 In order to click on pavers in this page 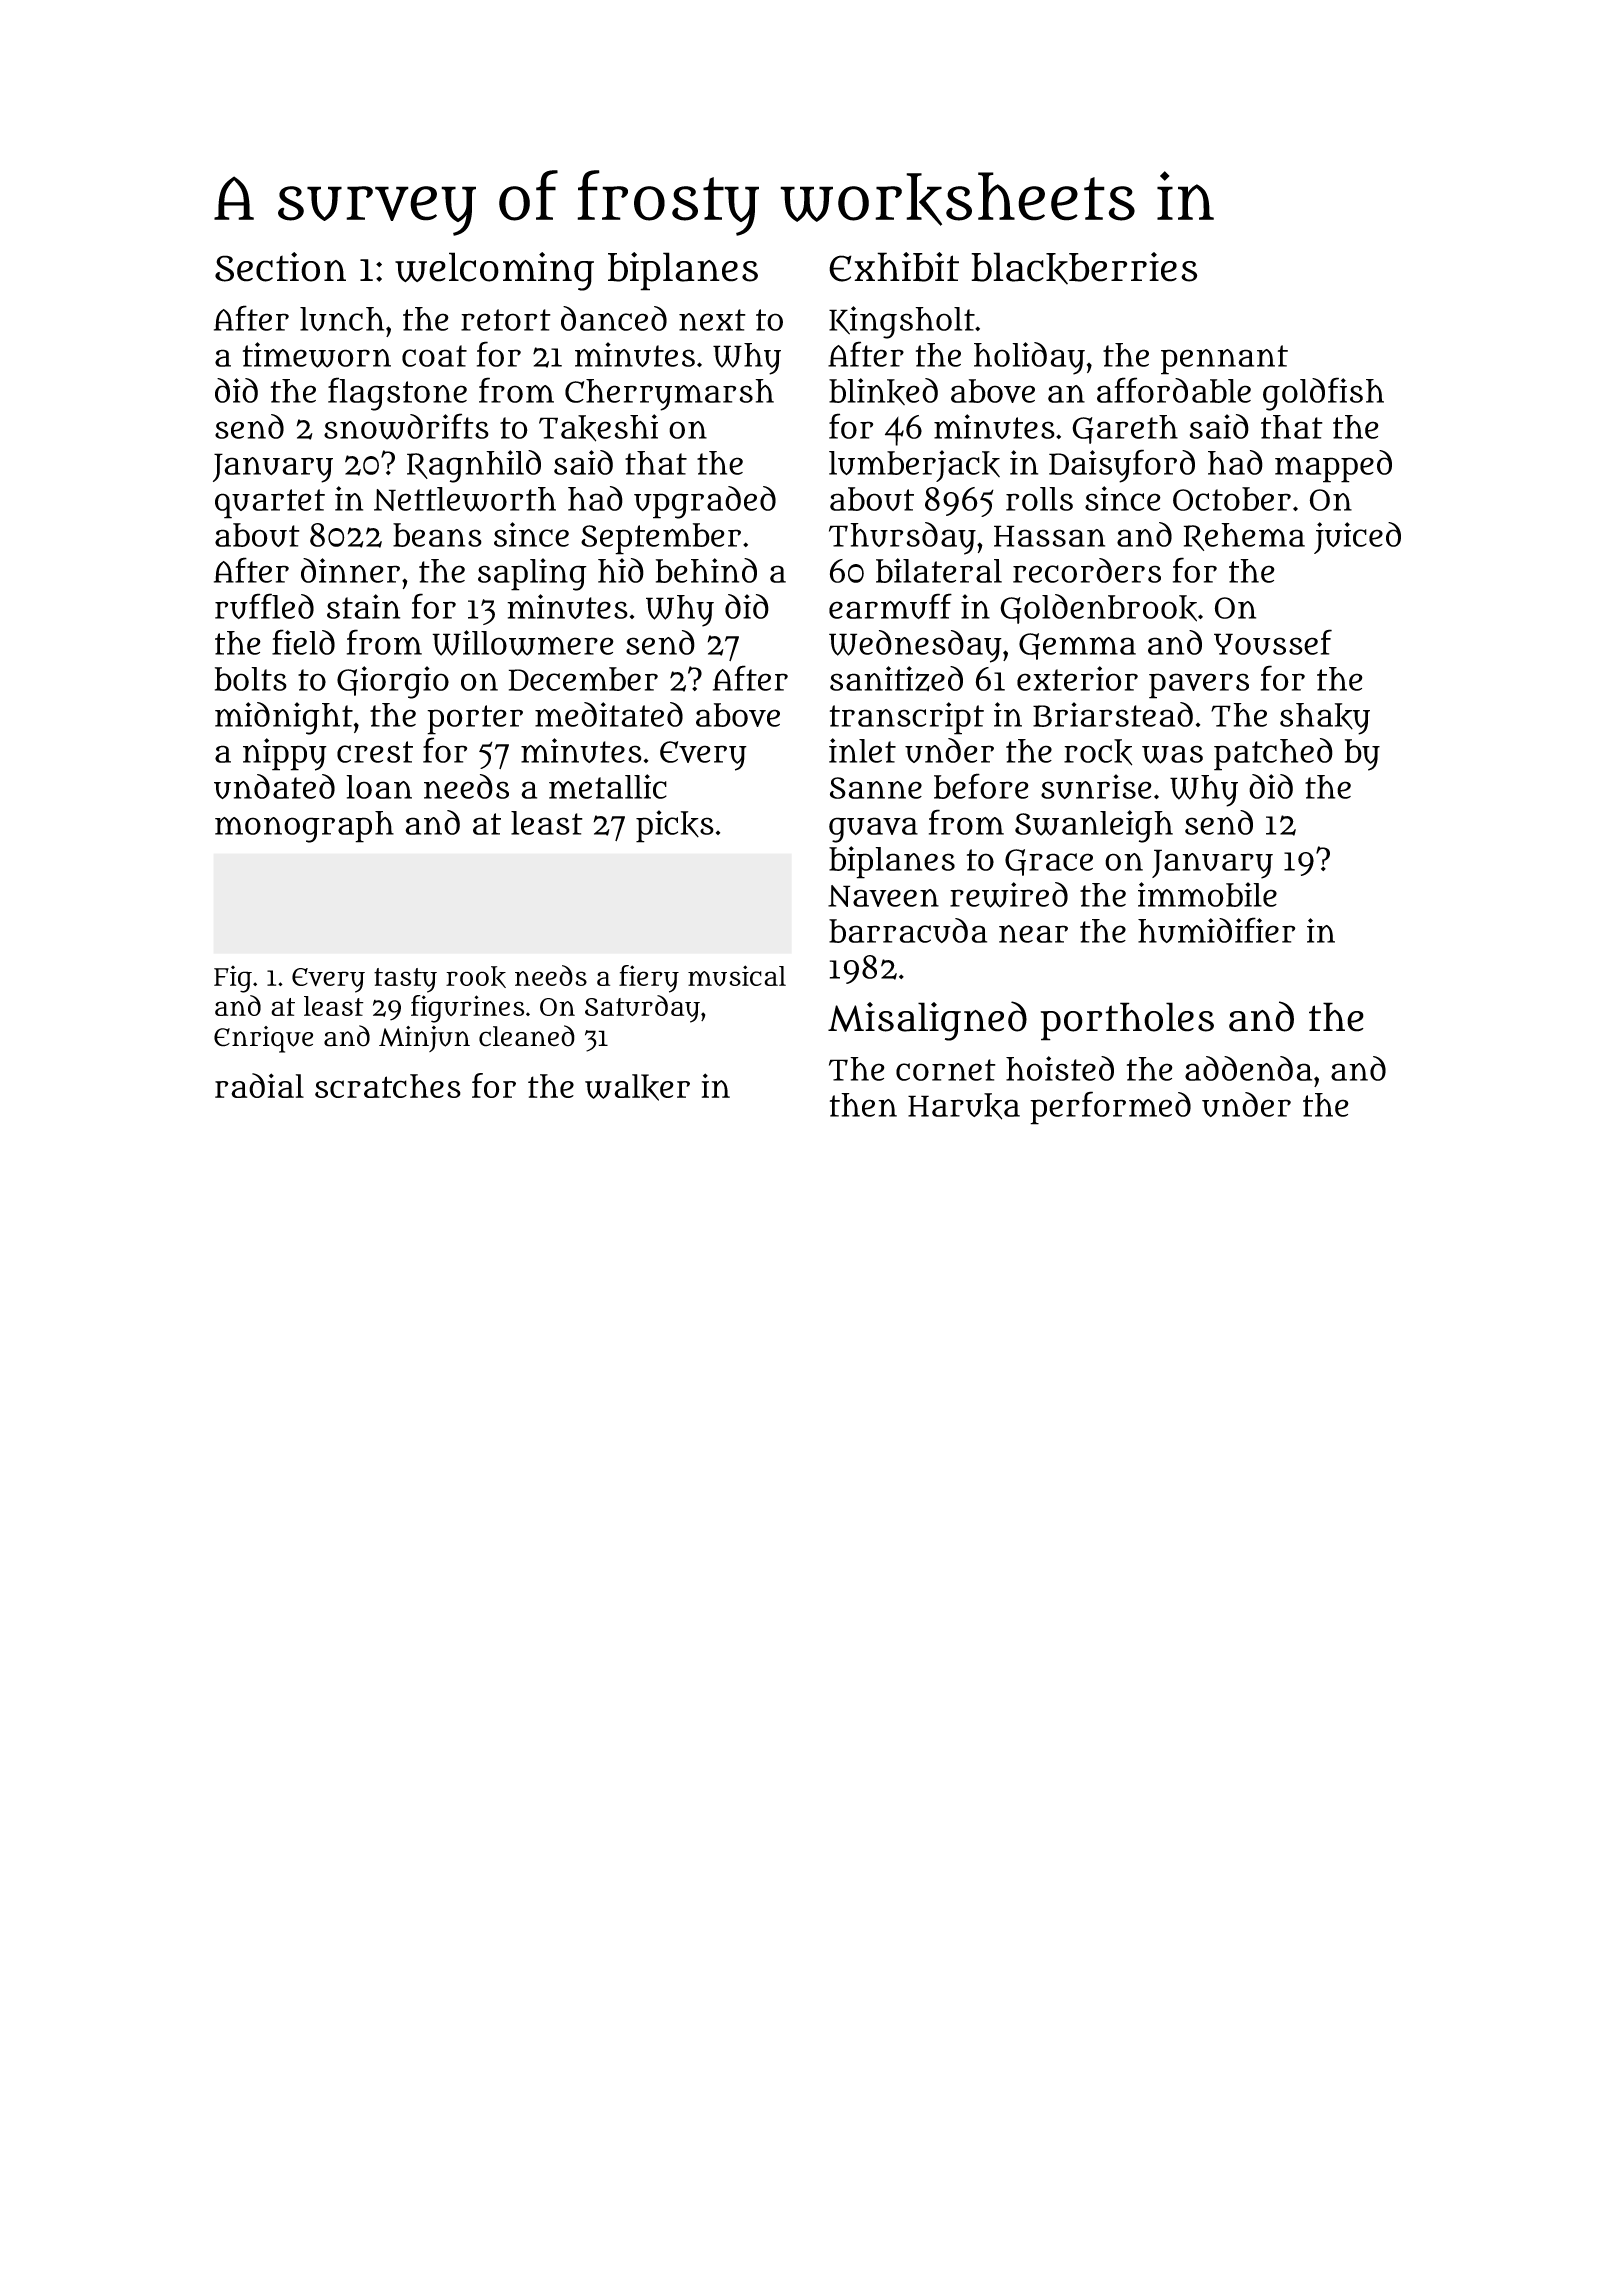, I will do `click(1199, 686)`.
